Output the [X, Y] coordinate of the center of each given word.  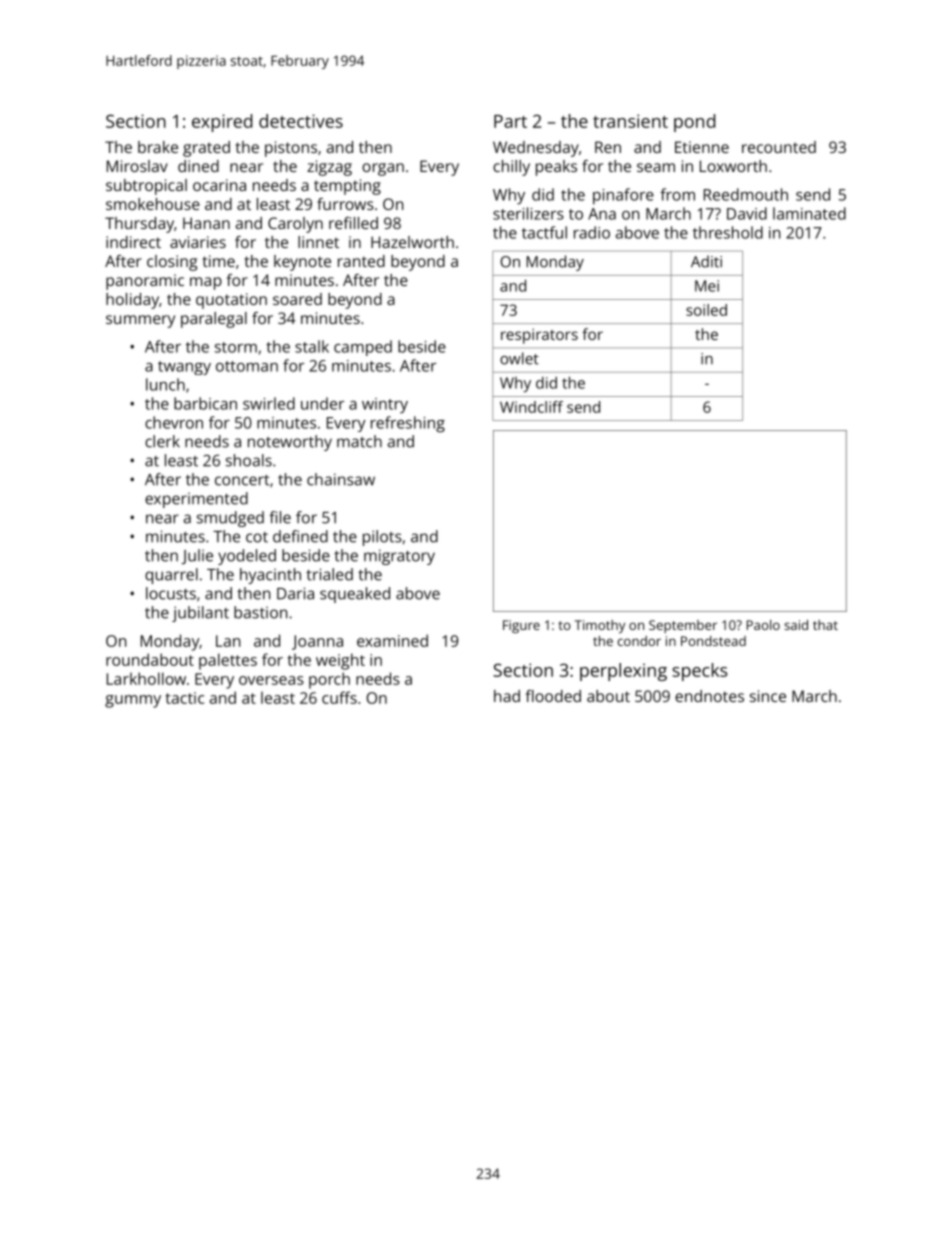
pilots [382, 538]
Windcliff [531, 407]
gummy [133, 701]
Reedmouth [746, 194]
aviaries [198, 242]
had [507, 696]
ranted [361, 261]
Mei [707, 286]
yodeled [247, 557]
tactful [544, 232]
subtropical [146, 187]
